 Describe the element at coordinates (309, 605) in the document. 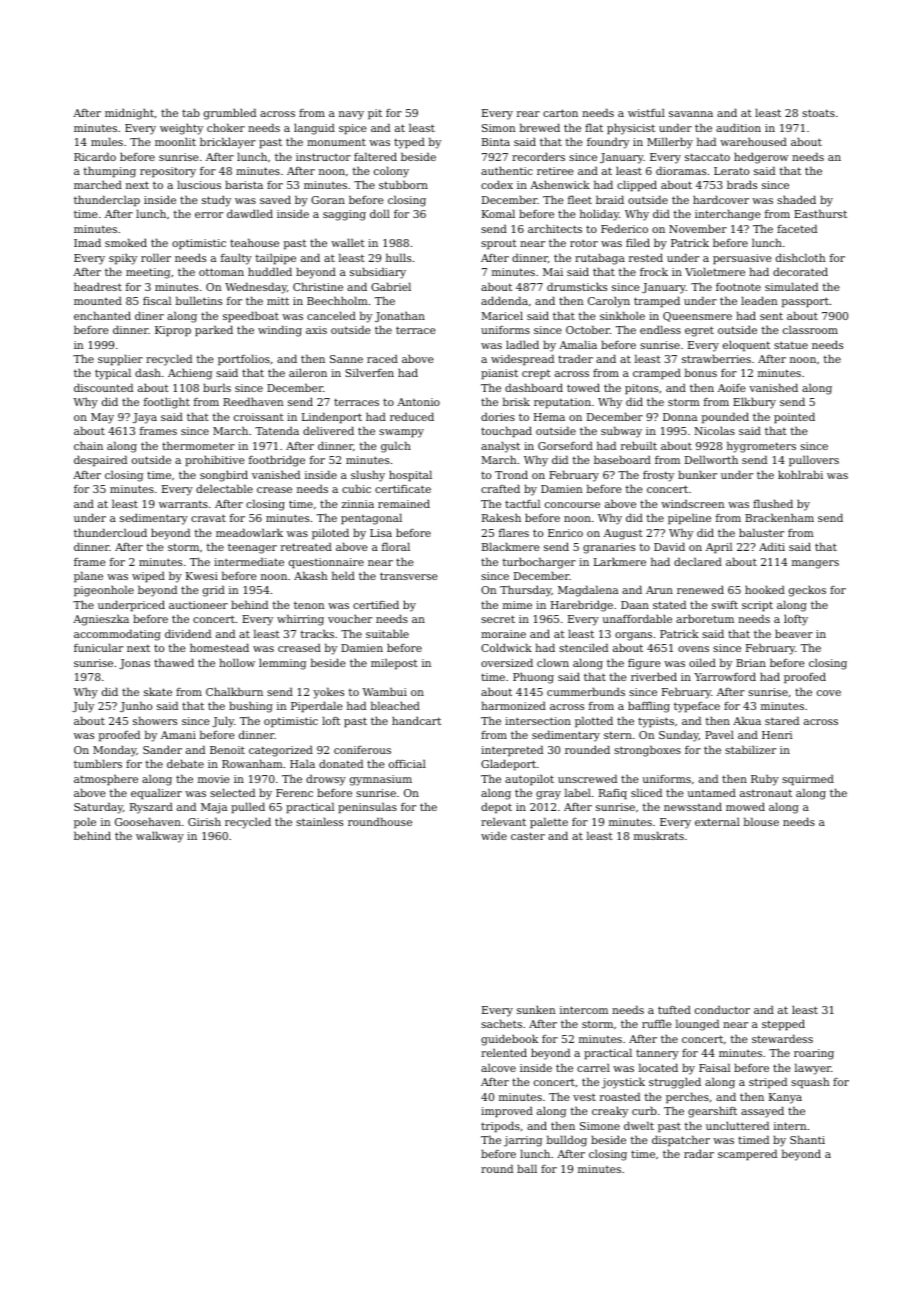

I see `tenon` at that location.
